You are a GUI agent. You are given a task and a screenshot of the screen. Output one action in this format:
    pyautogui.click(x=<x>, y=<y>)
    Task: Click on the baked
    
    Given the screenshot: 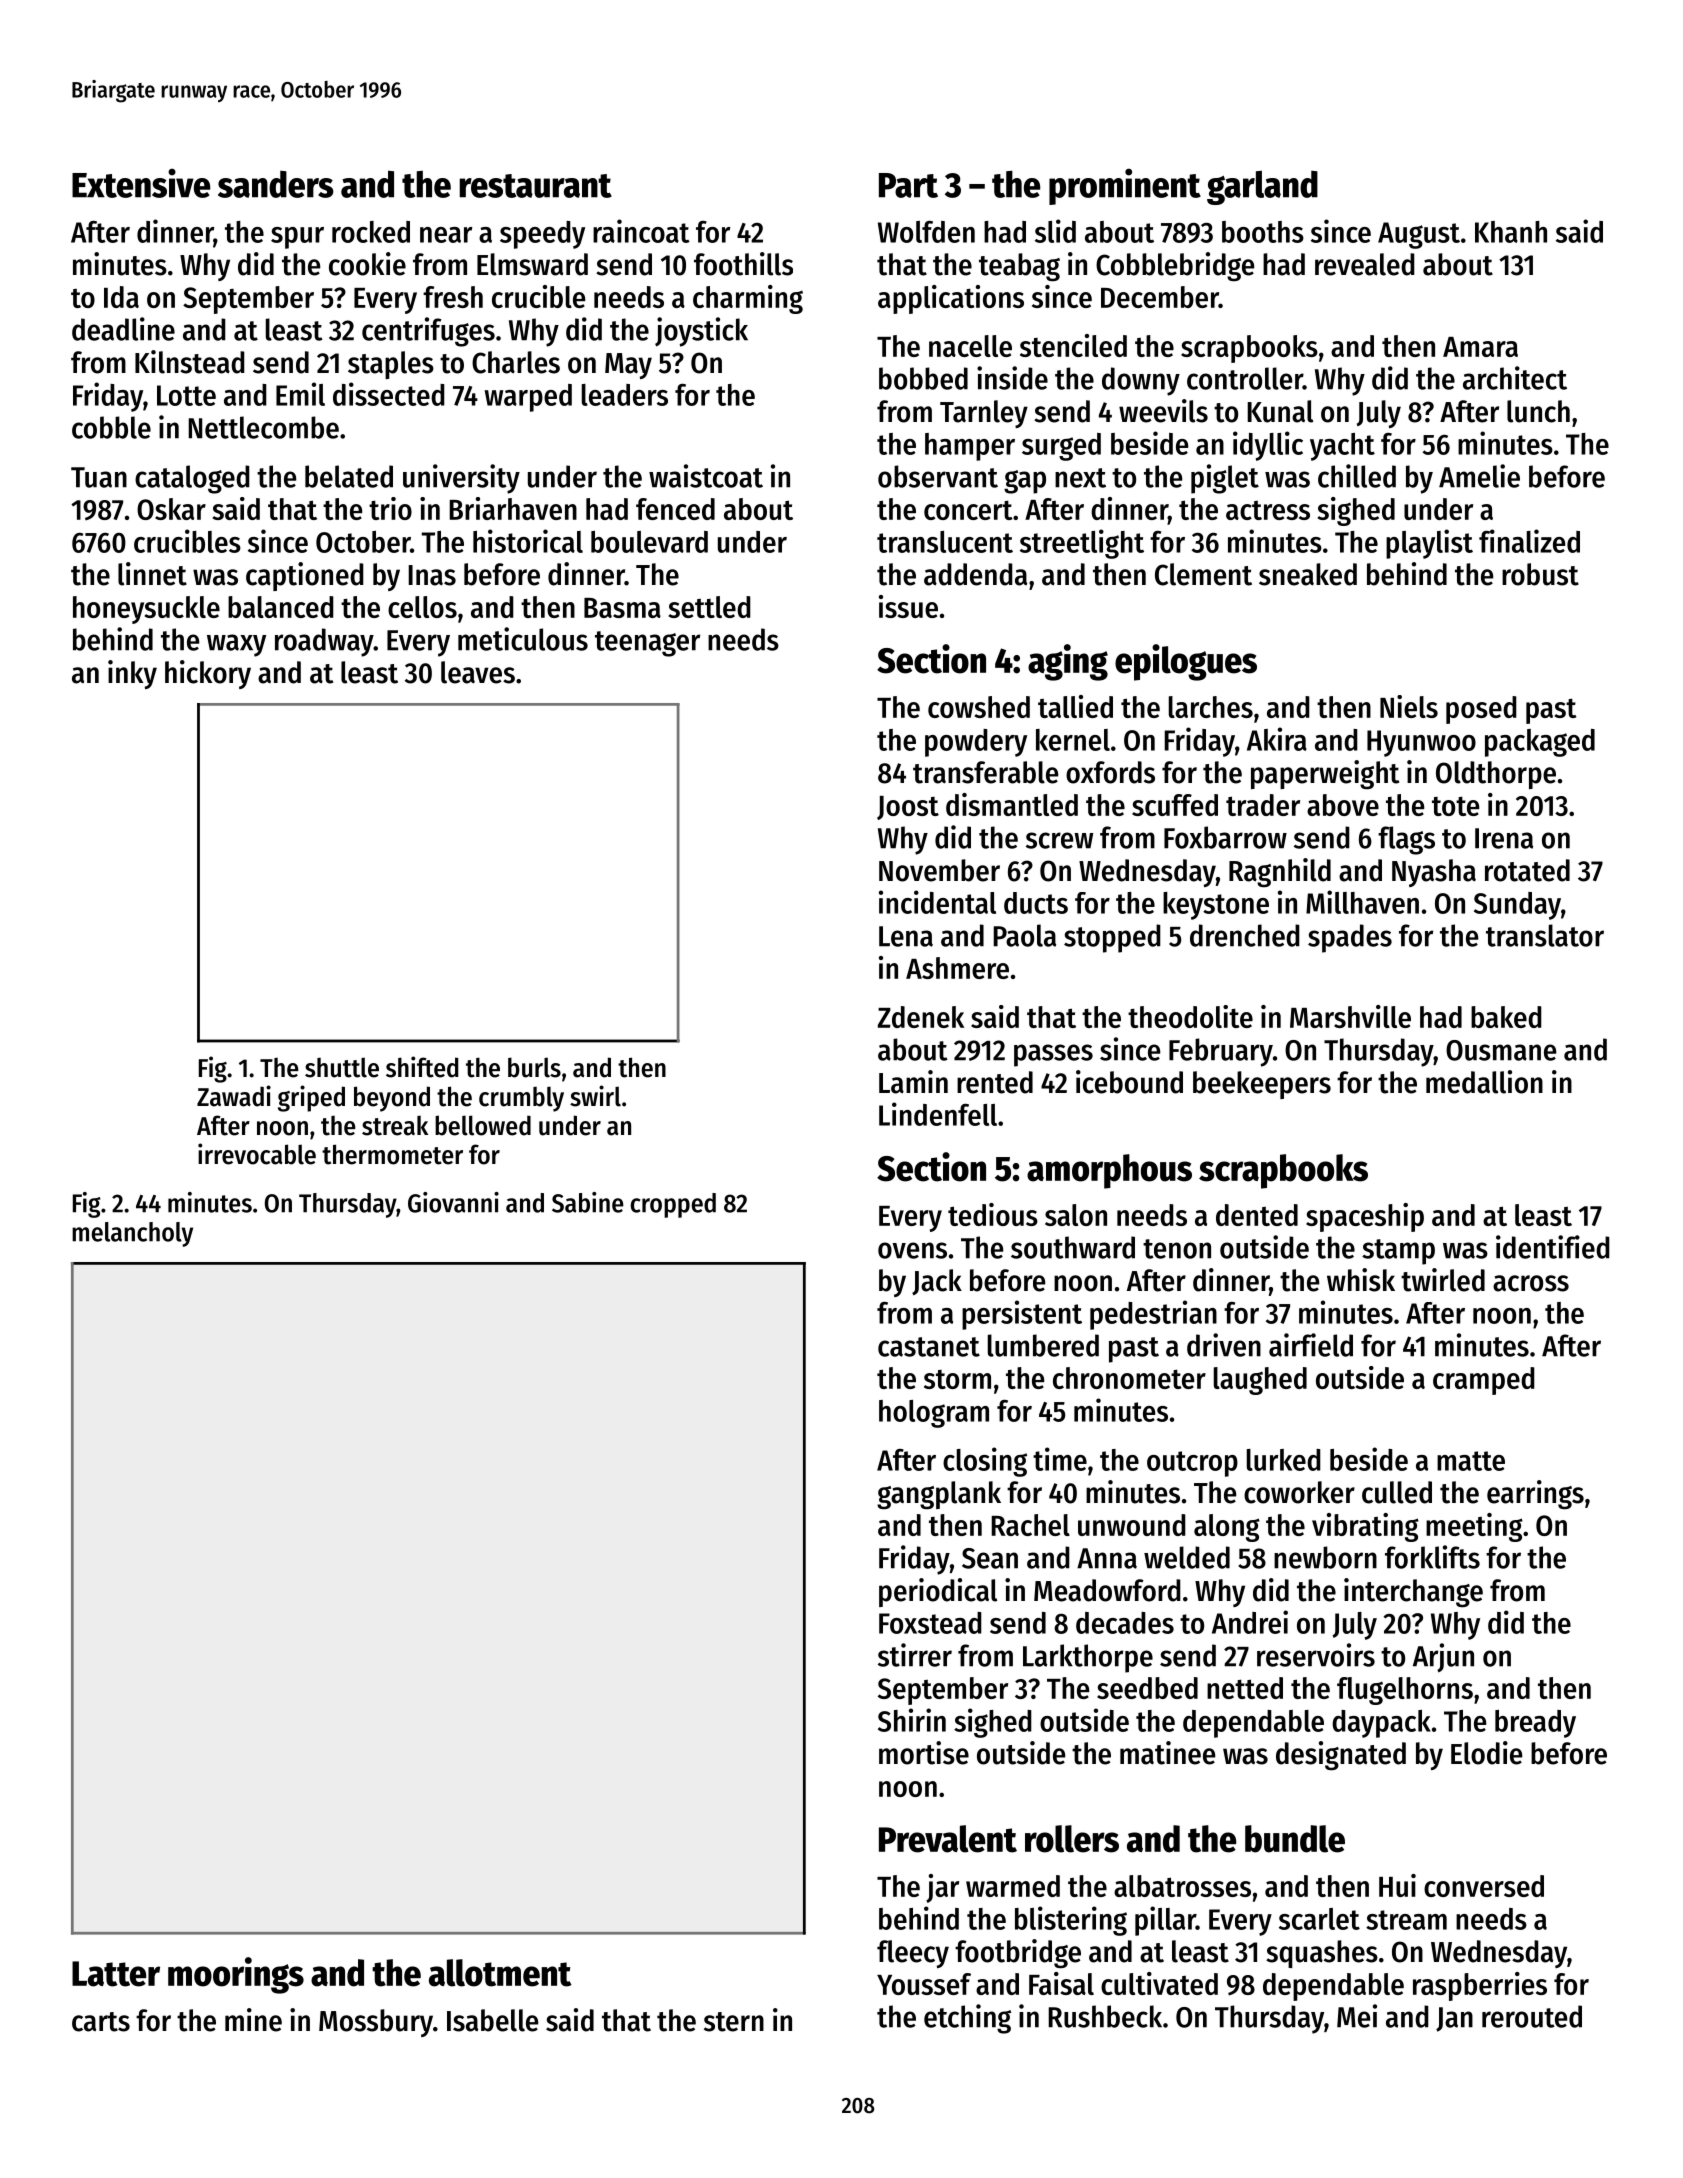 What is the action you would take?
    pyautogui.click(x=1506, y=1017)
